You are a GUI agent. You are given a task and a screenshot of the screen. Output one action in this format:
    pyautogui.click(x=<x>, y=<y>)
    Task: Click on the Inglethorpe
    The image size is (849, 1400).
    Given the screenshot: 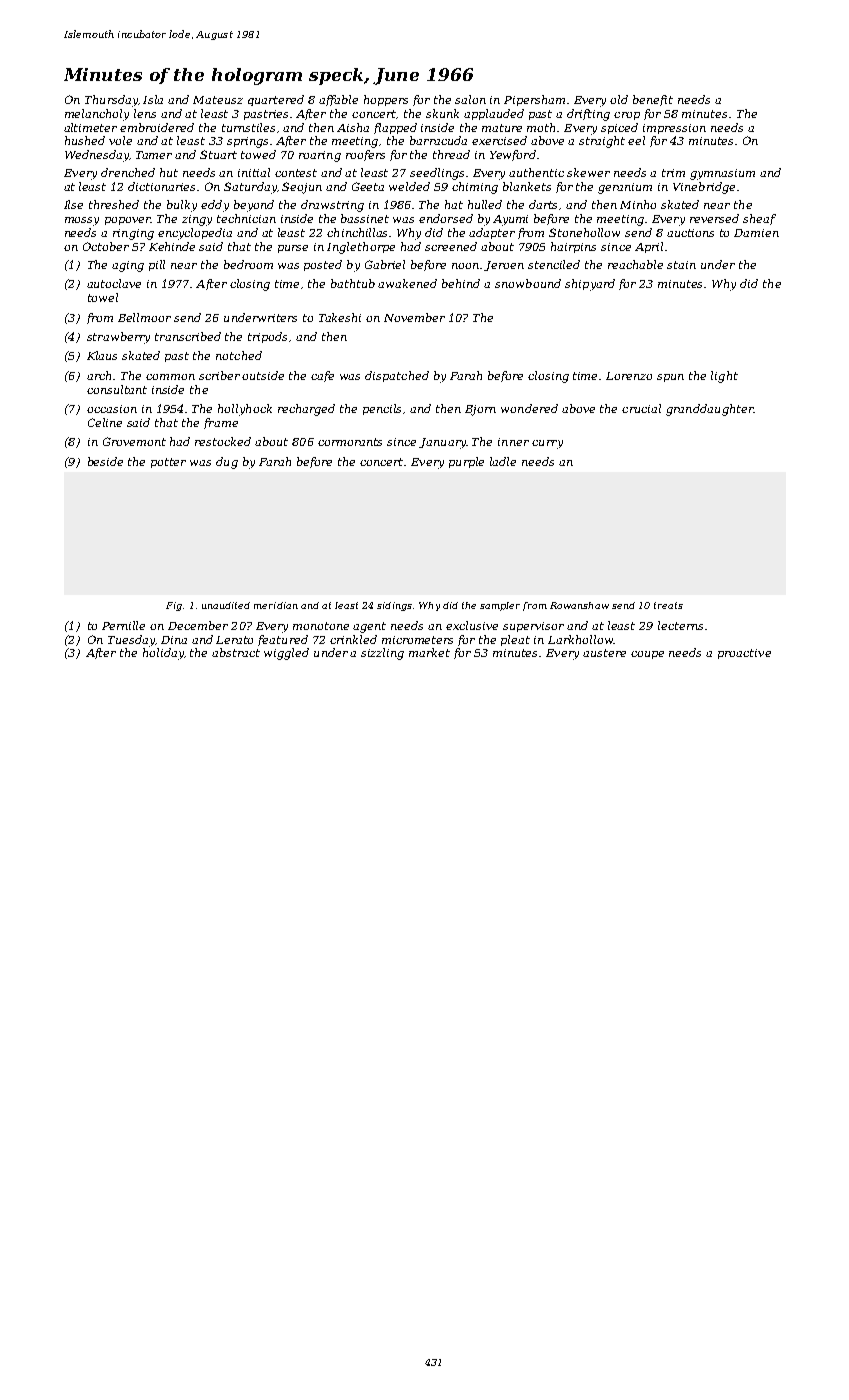 What is the action you would take?
    pyautogui.click(x=361, y=248)
